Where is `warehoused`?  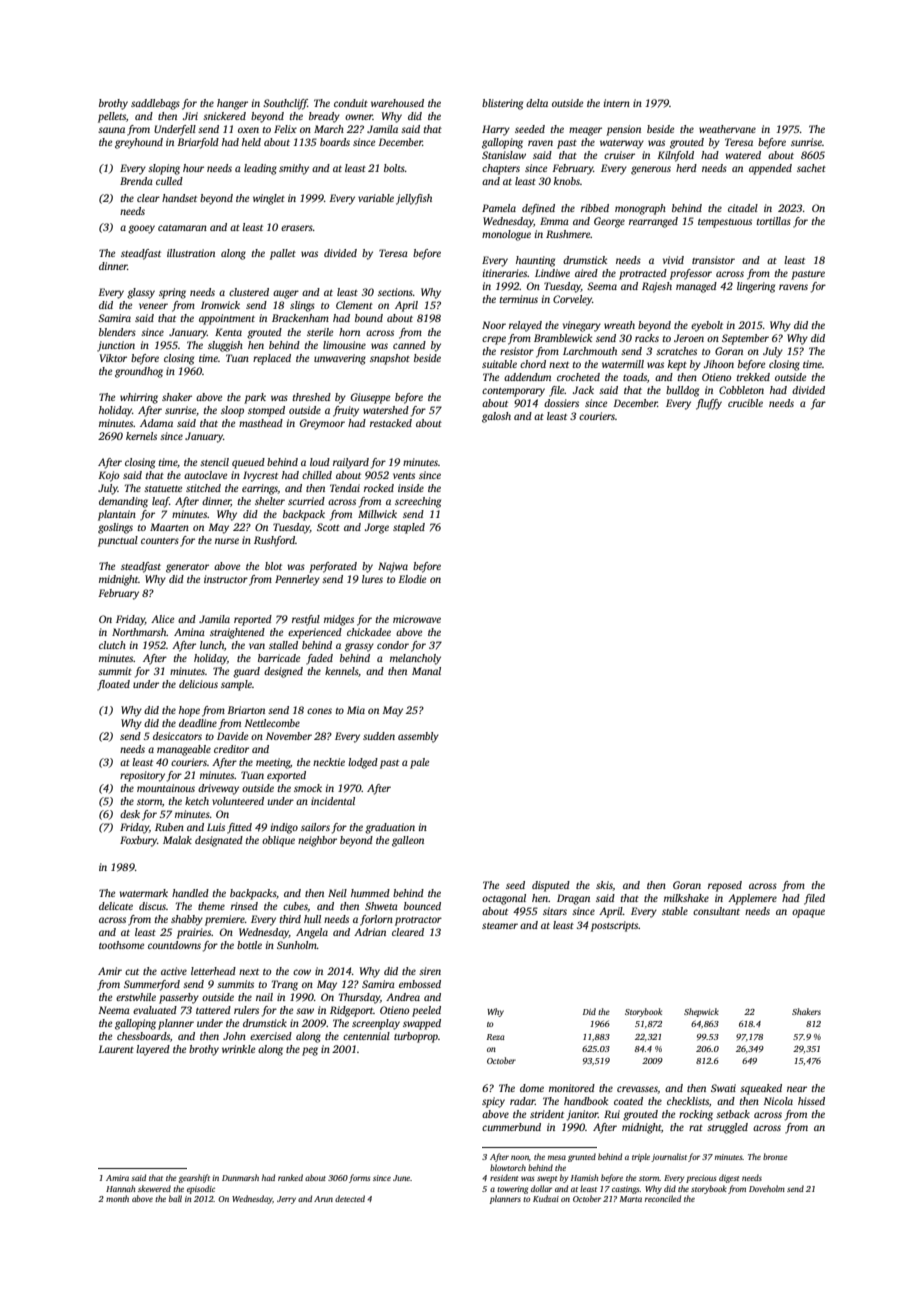 warehoused is located at coordinates (397, 103).
